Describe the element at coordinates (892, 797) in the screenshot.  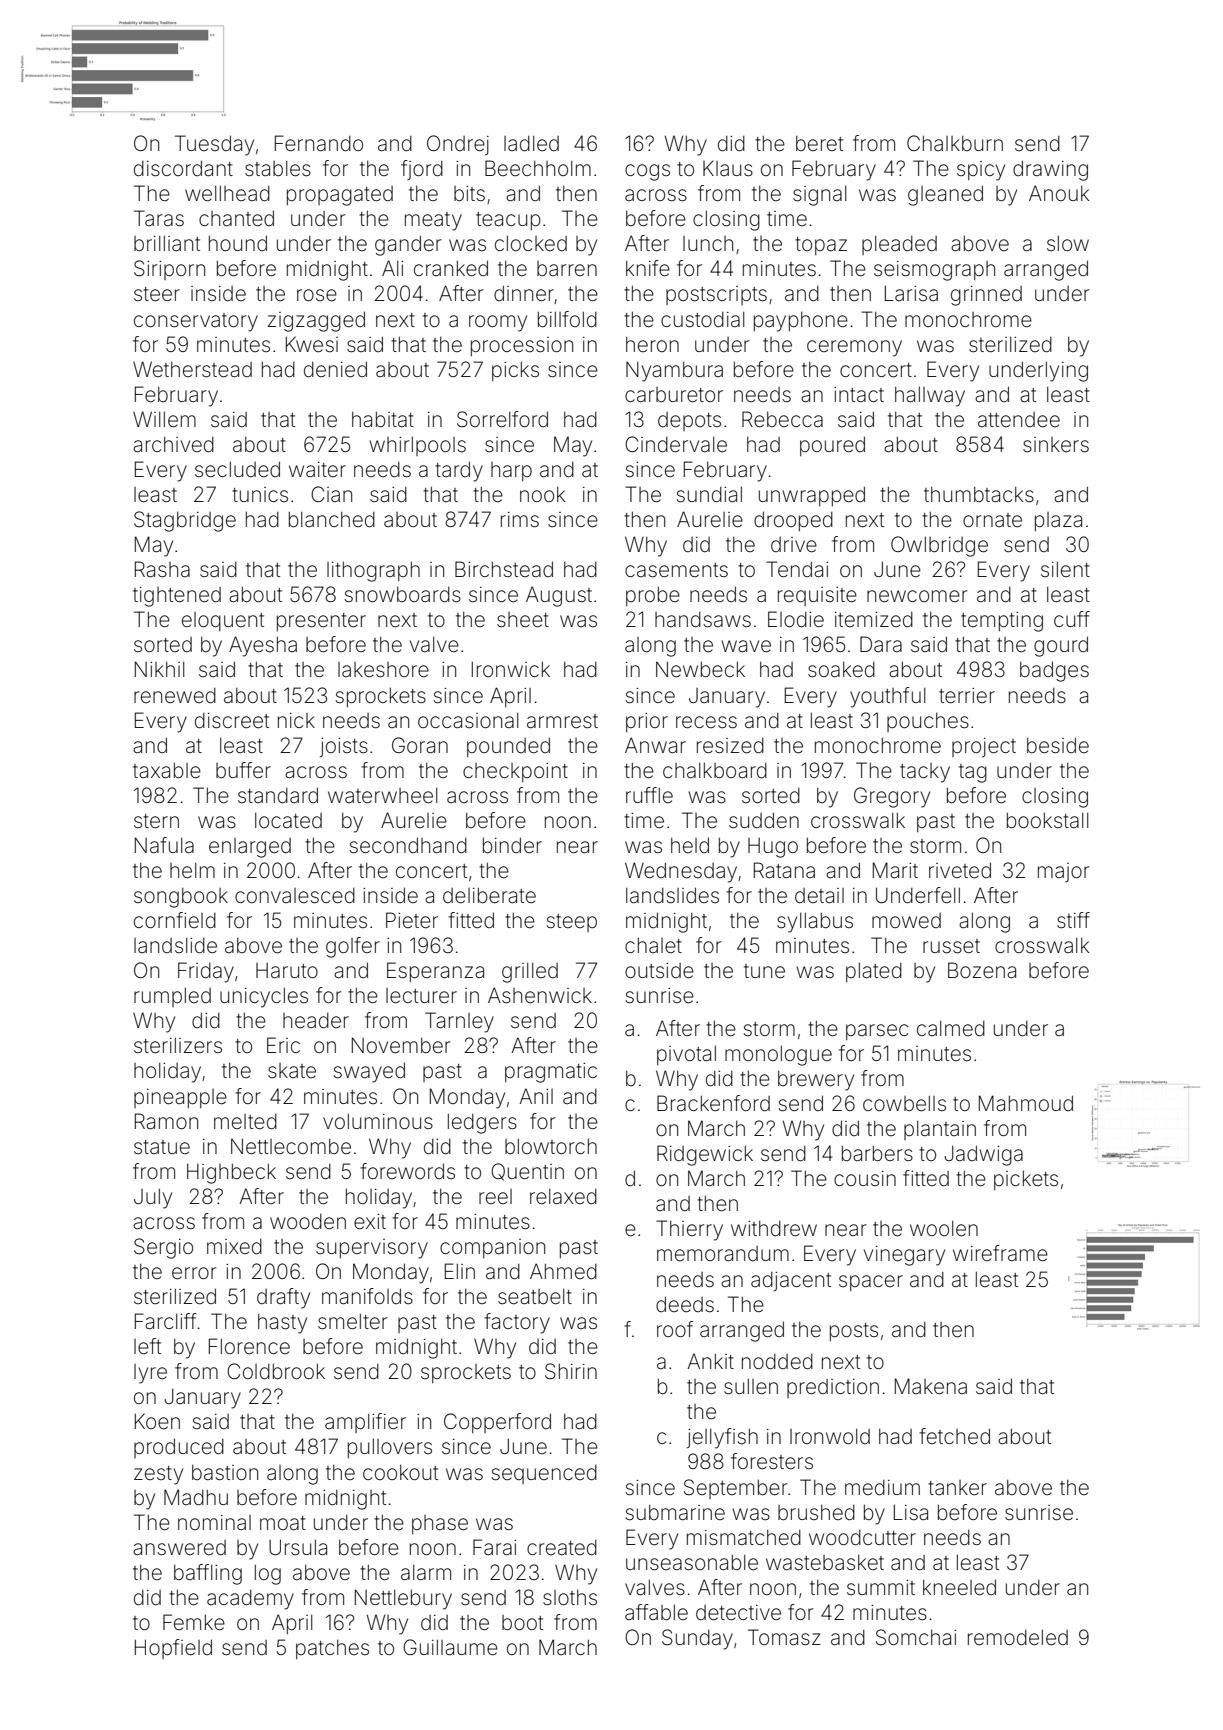
I see `Gregory` at that location.
